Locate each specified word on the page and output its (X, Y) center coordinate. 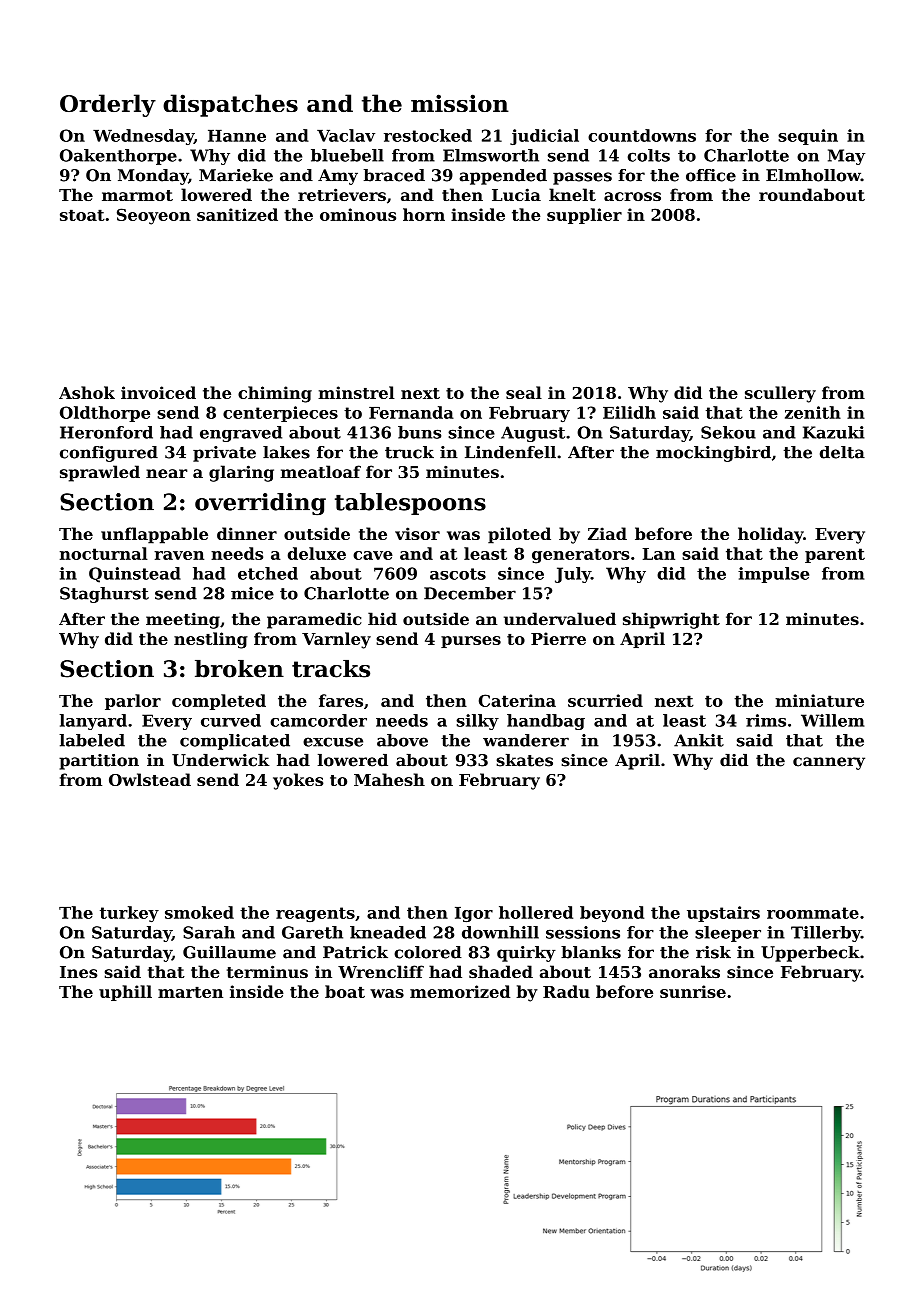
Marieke (236, 175)
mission (460, 103)
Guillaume (229, 952)
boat (345, 991)
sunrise (693, 991)
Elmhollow (813, 175)
